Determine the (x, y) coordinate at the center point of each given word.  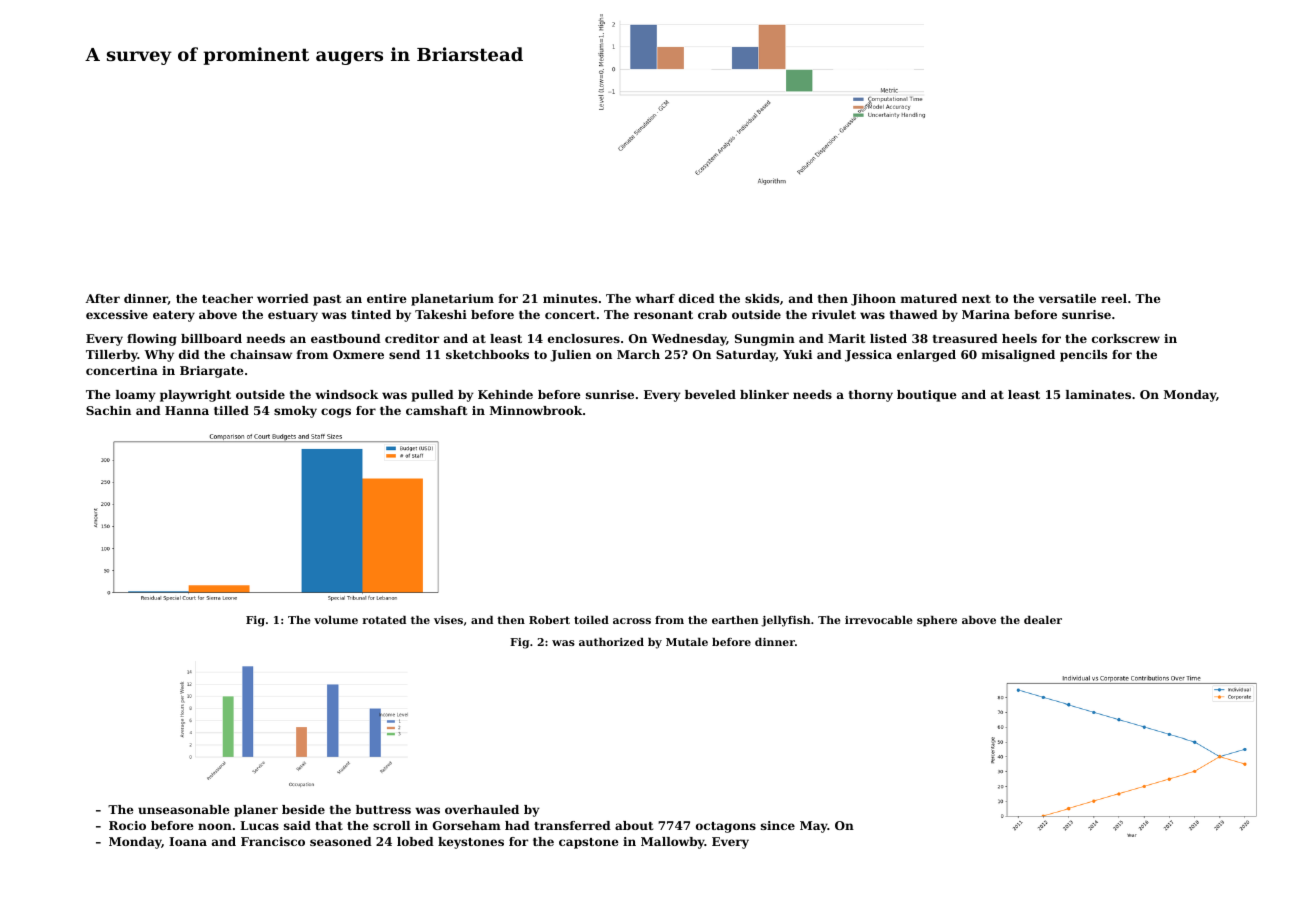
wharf (655, 298)
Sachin (108, 410)
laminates (1098, 394)
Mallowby (673, 843)
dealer (1043, 620)
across (632, 621)
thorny (871, 396)
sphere (937, 621)
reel (1114, 298)
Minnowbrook (536, 410)
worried (283, 298)
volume (336, 620)
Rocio (127, 825)
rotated (384, 620)
